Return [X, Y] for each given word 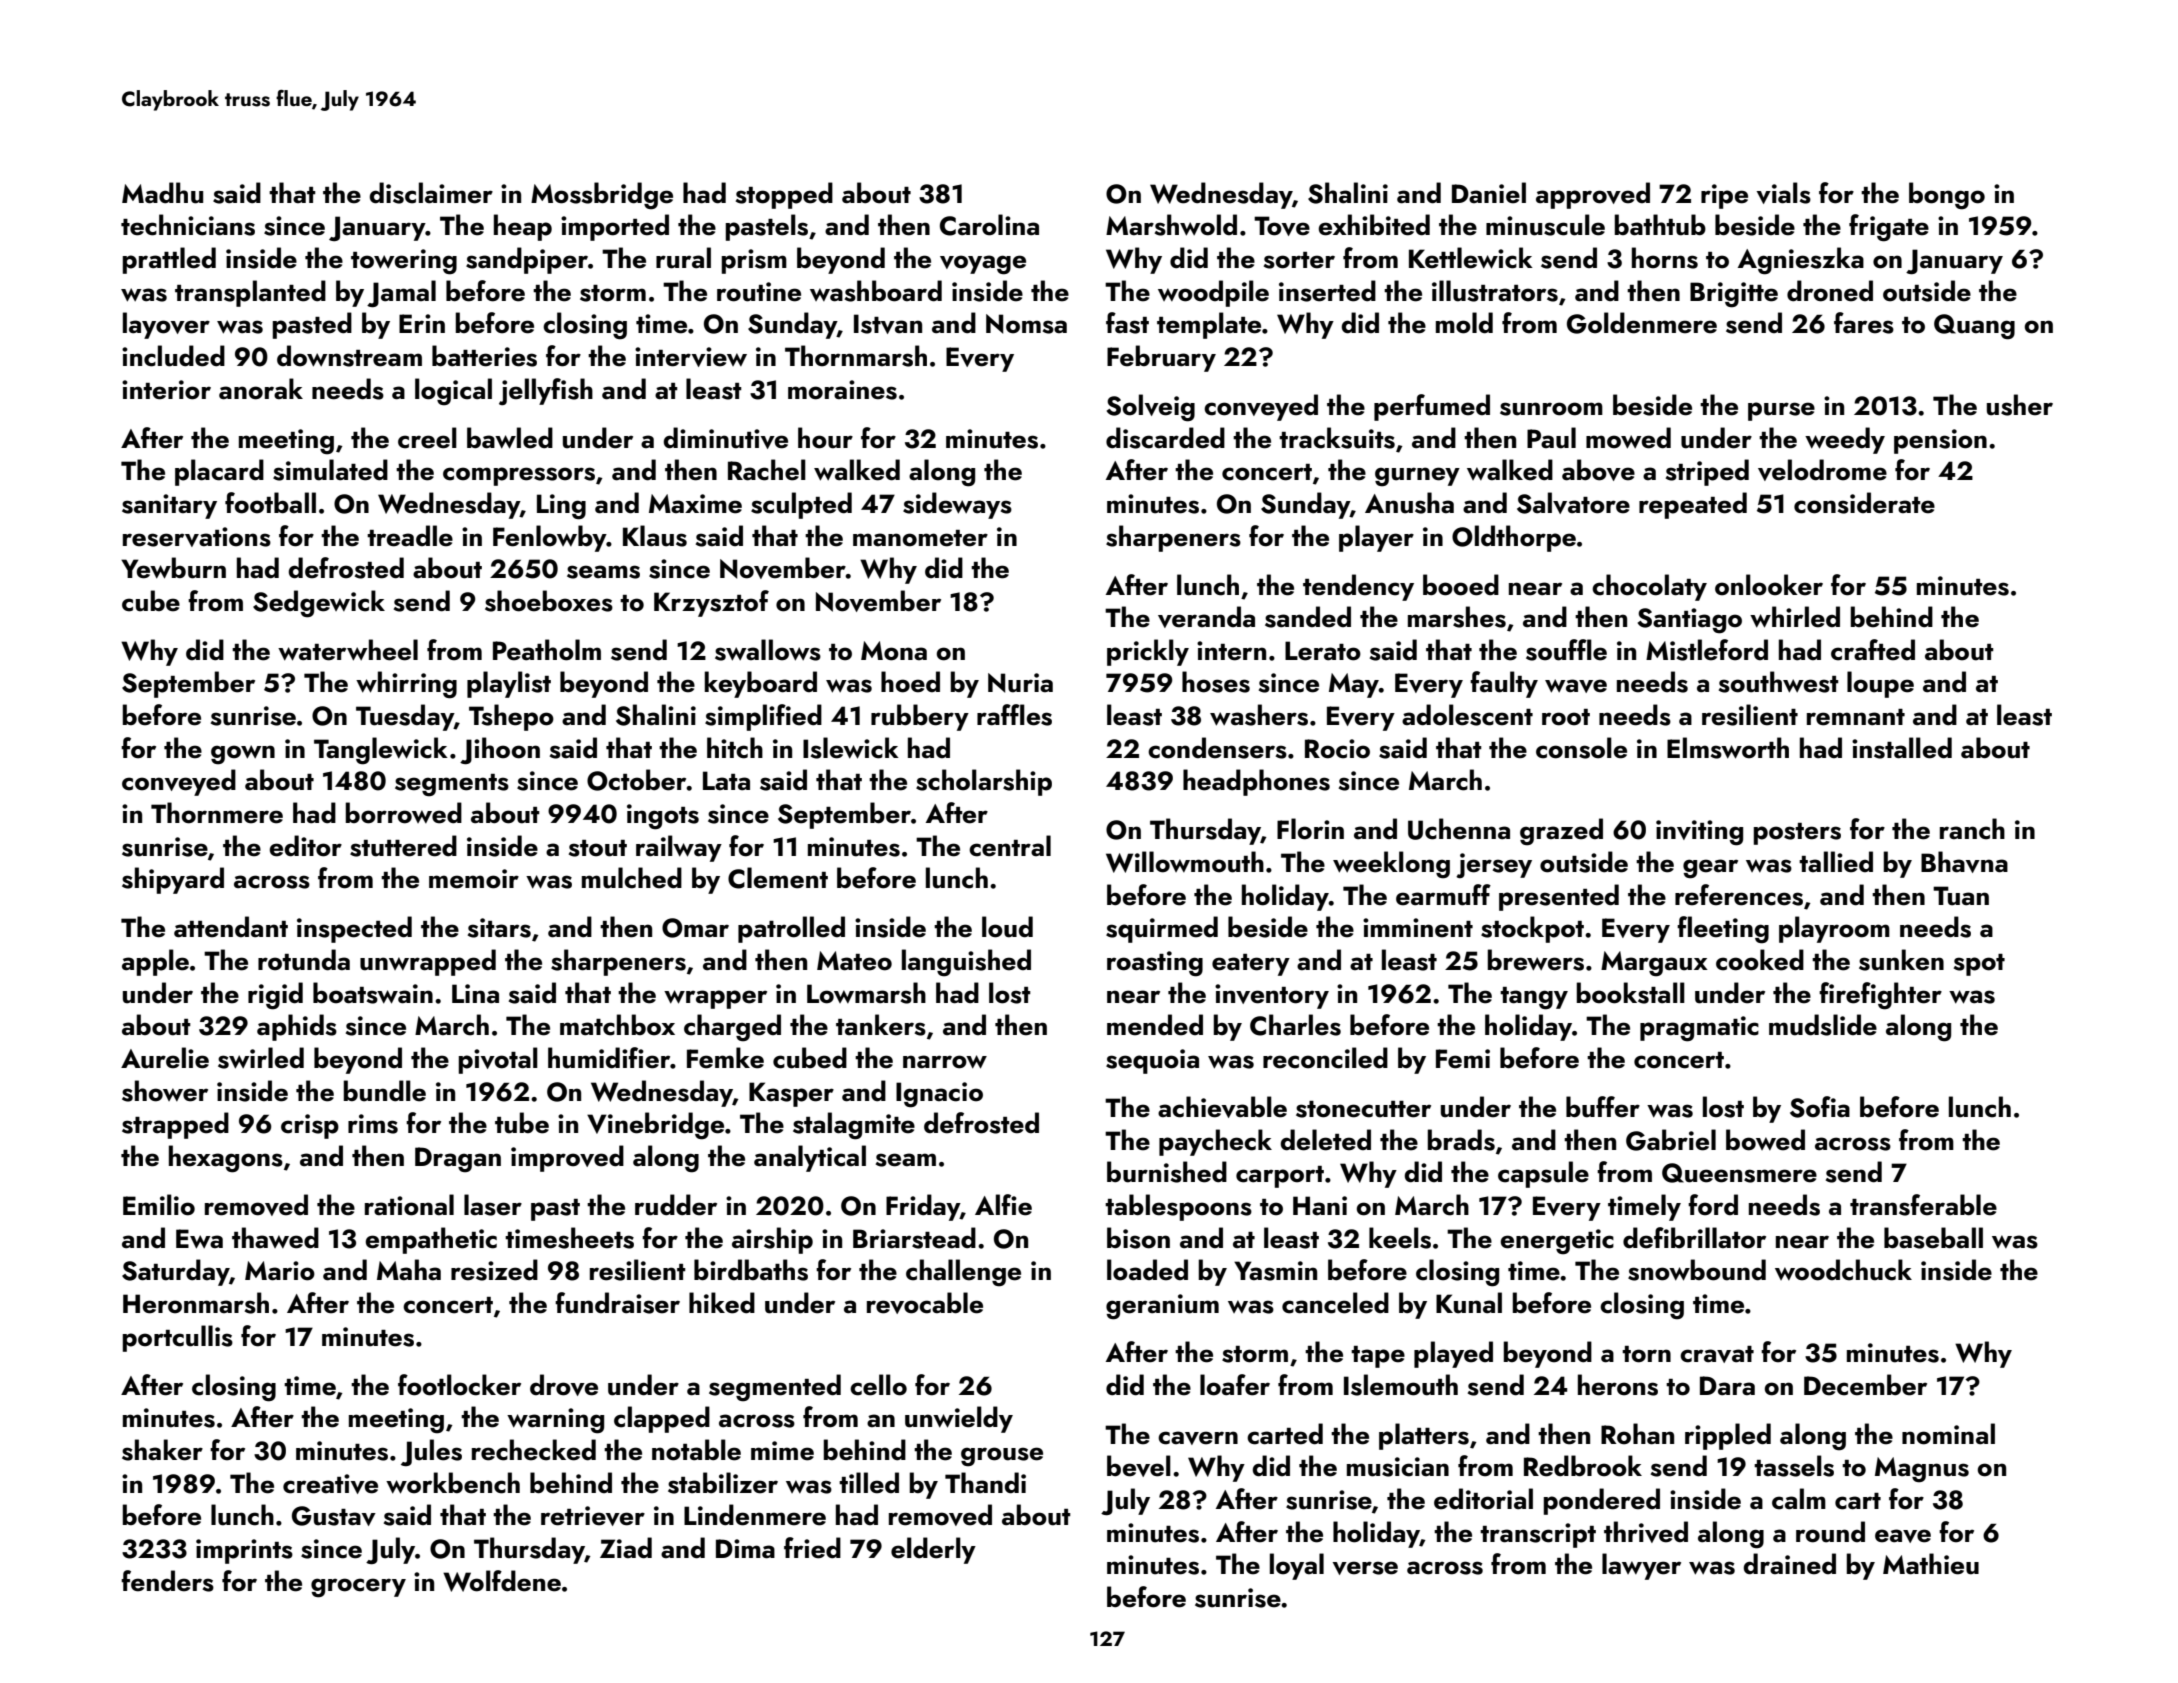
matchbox [617, 1025]
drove [564, 1385]
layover [166, 325]
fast [1127, 323]
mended [1155, 1025]
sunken [1901, 960]
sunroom [1551, 409]
